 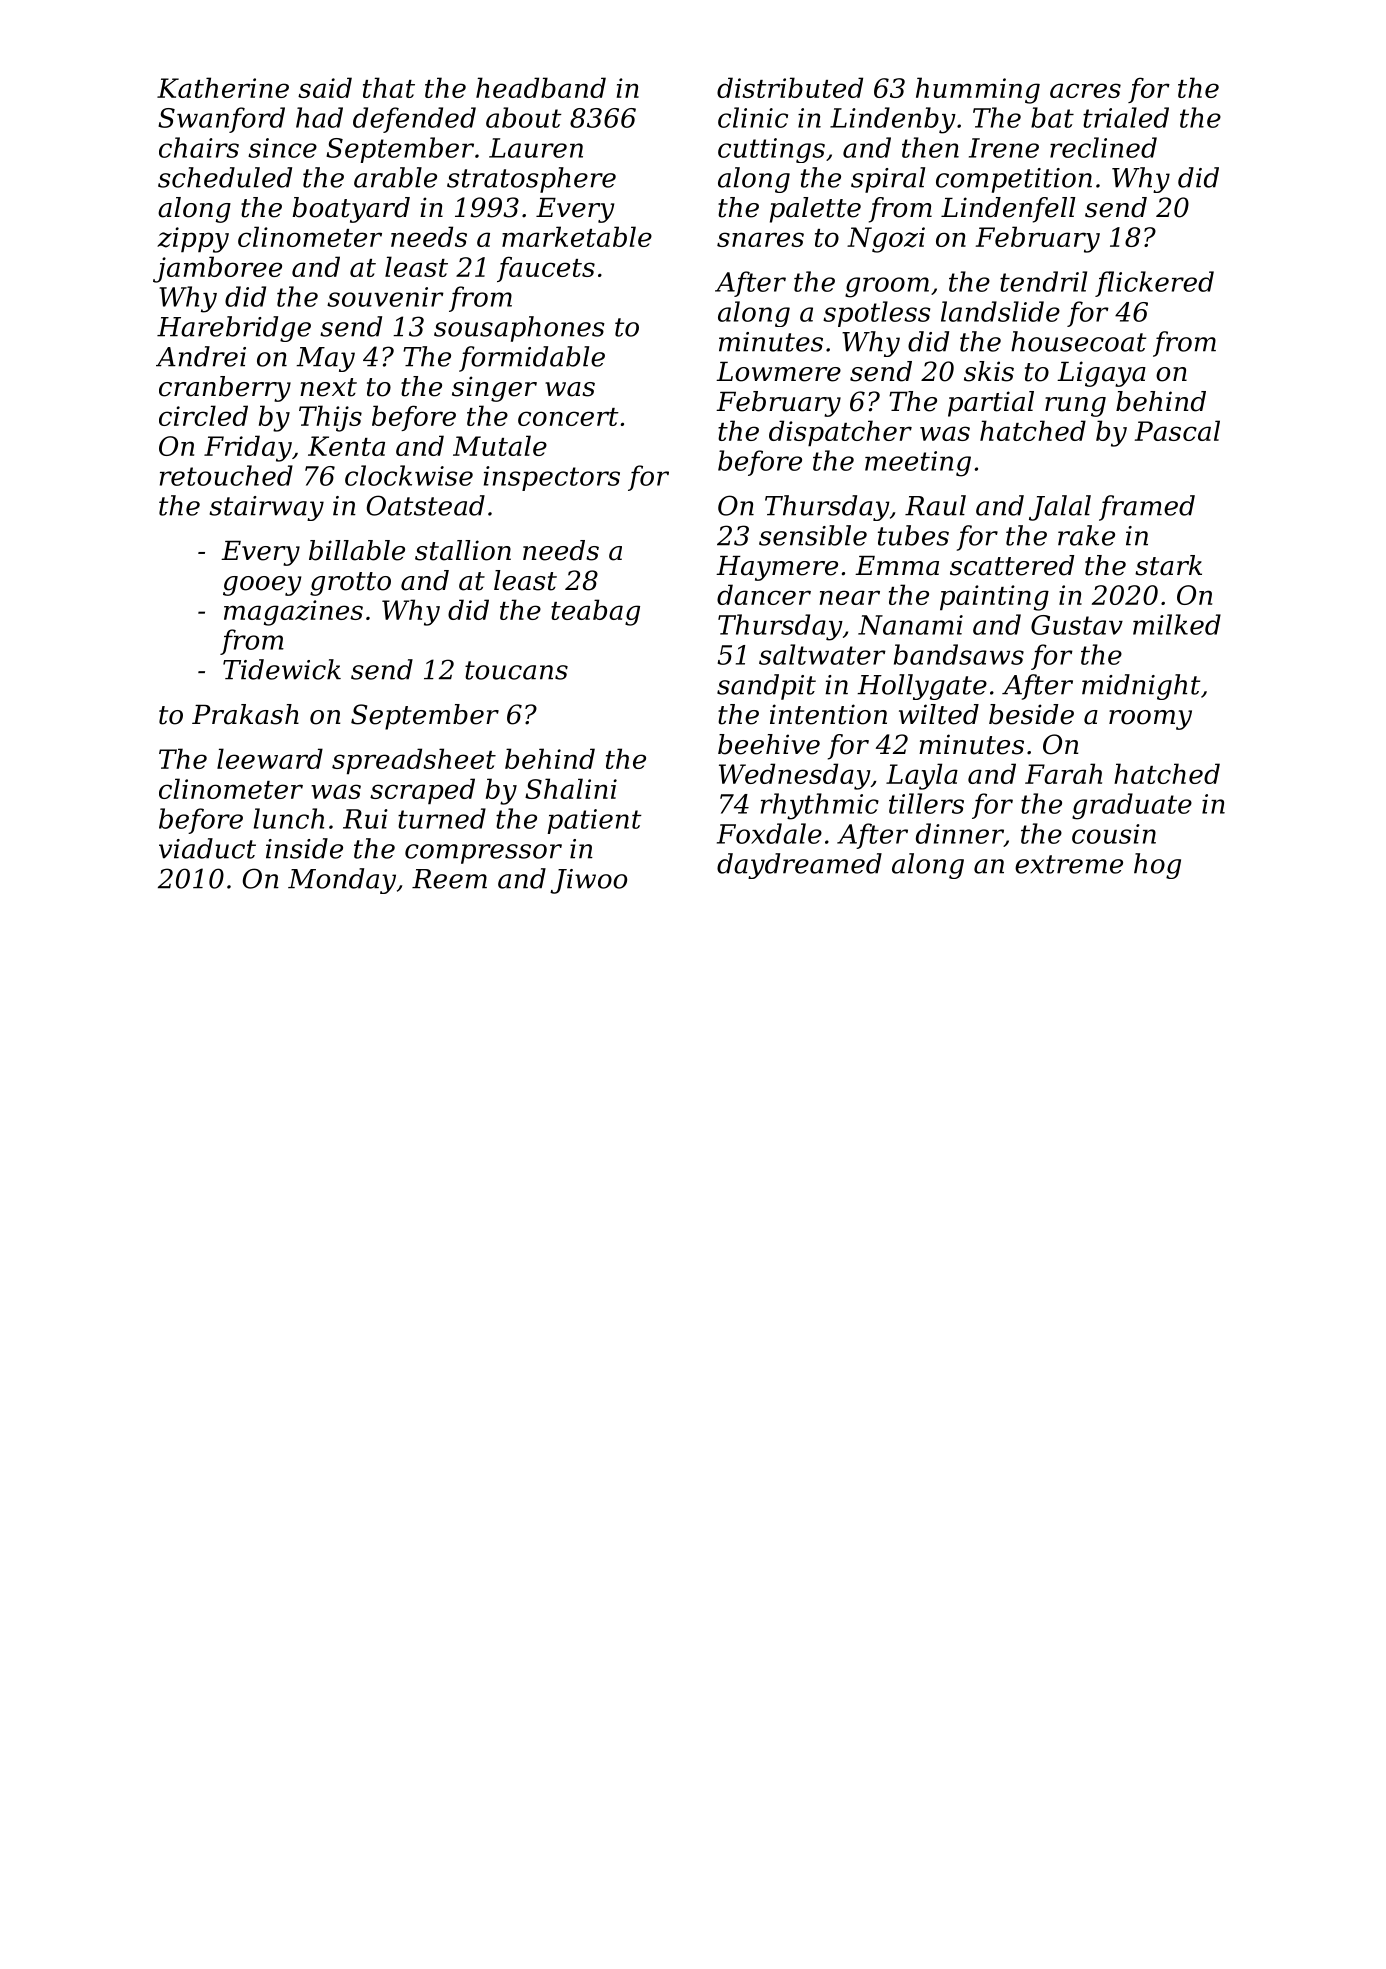 What do you see at coordinates (342, 881) in the document?
I see `Monday` at bounding box center [342, 881].
